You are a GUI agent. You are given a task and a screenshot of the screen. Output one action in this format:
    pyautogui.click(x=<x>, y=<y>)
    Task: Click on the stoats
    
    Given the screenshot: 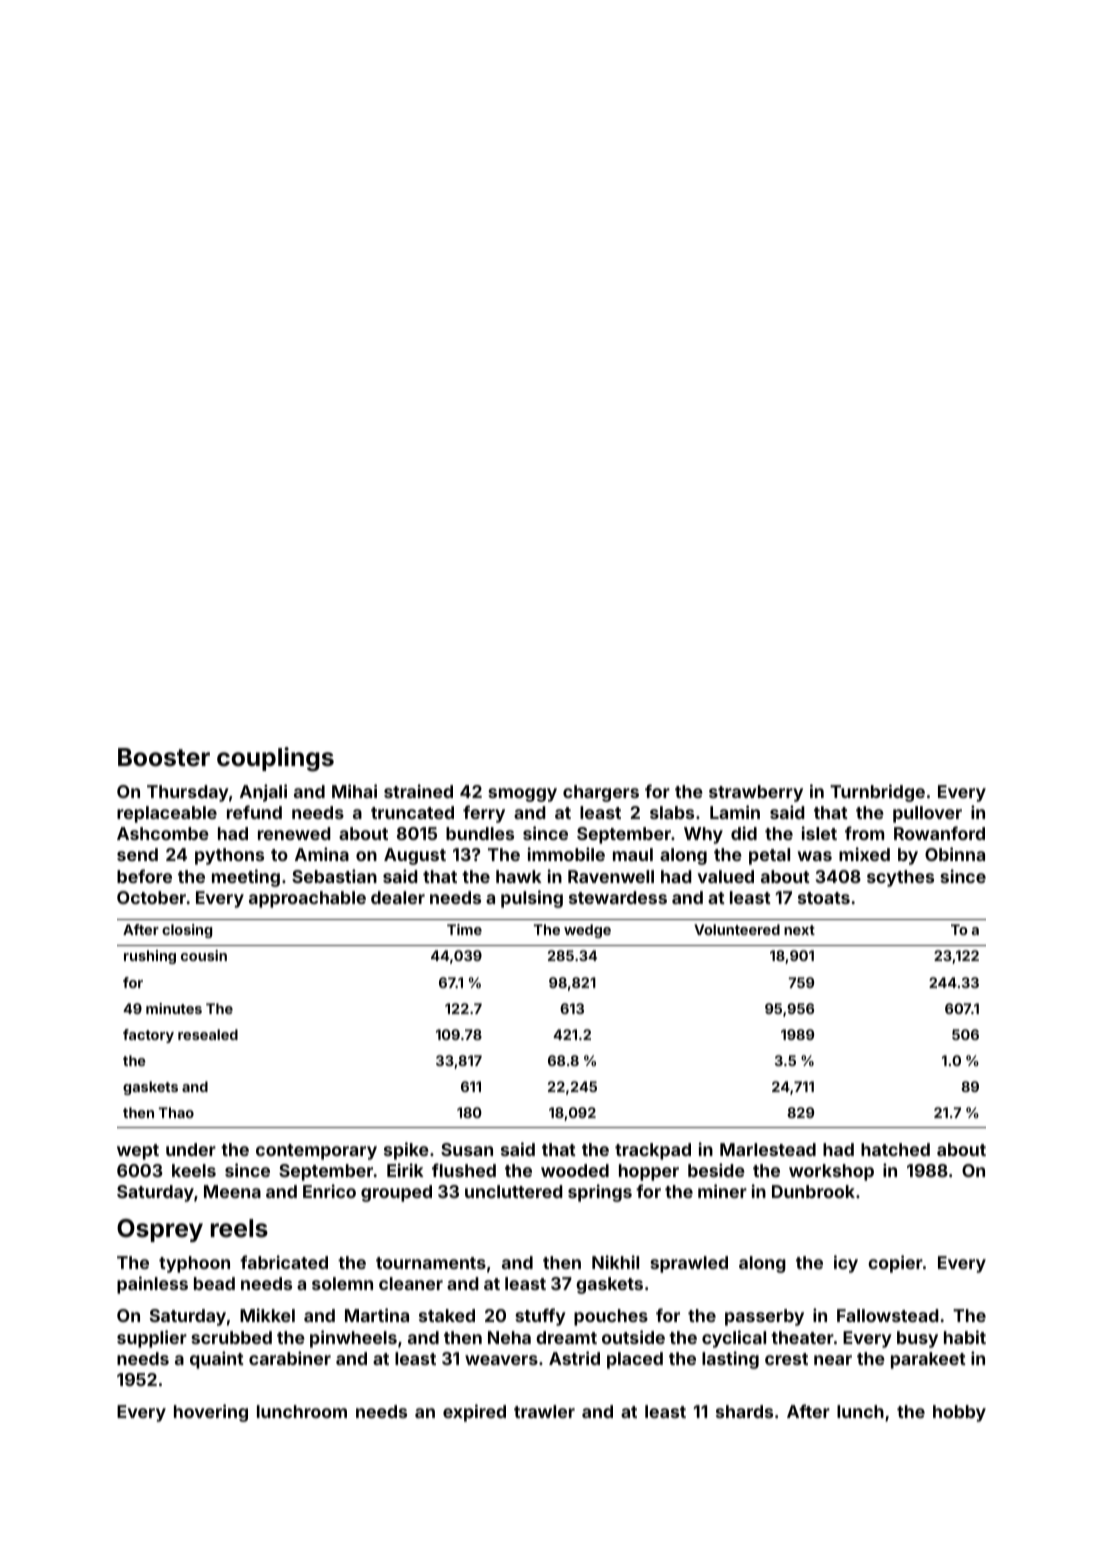 What is the action you would take?
    pyautogui.click(x=824, y=898)
